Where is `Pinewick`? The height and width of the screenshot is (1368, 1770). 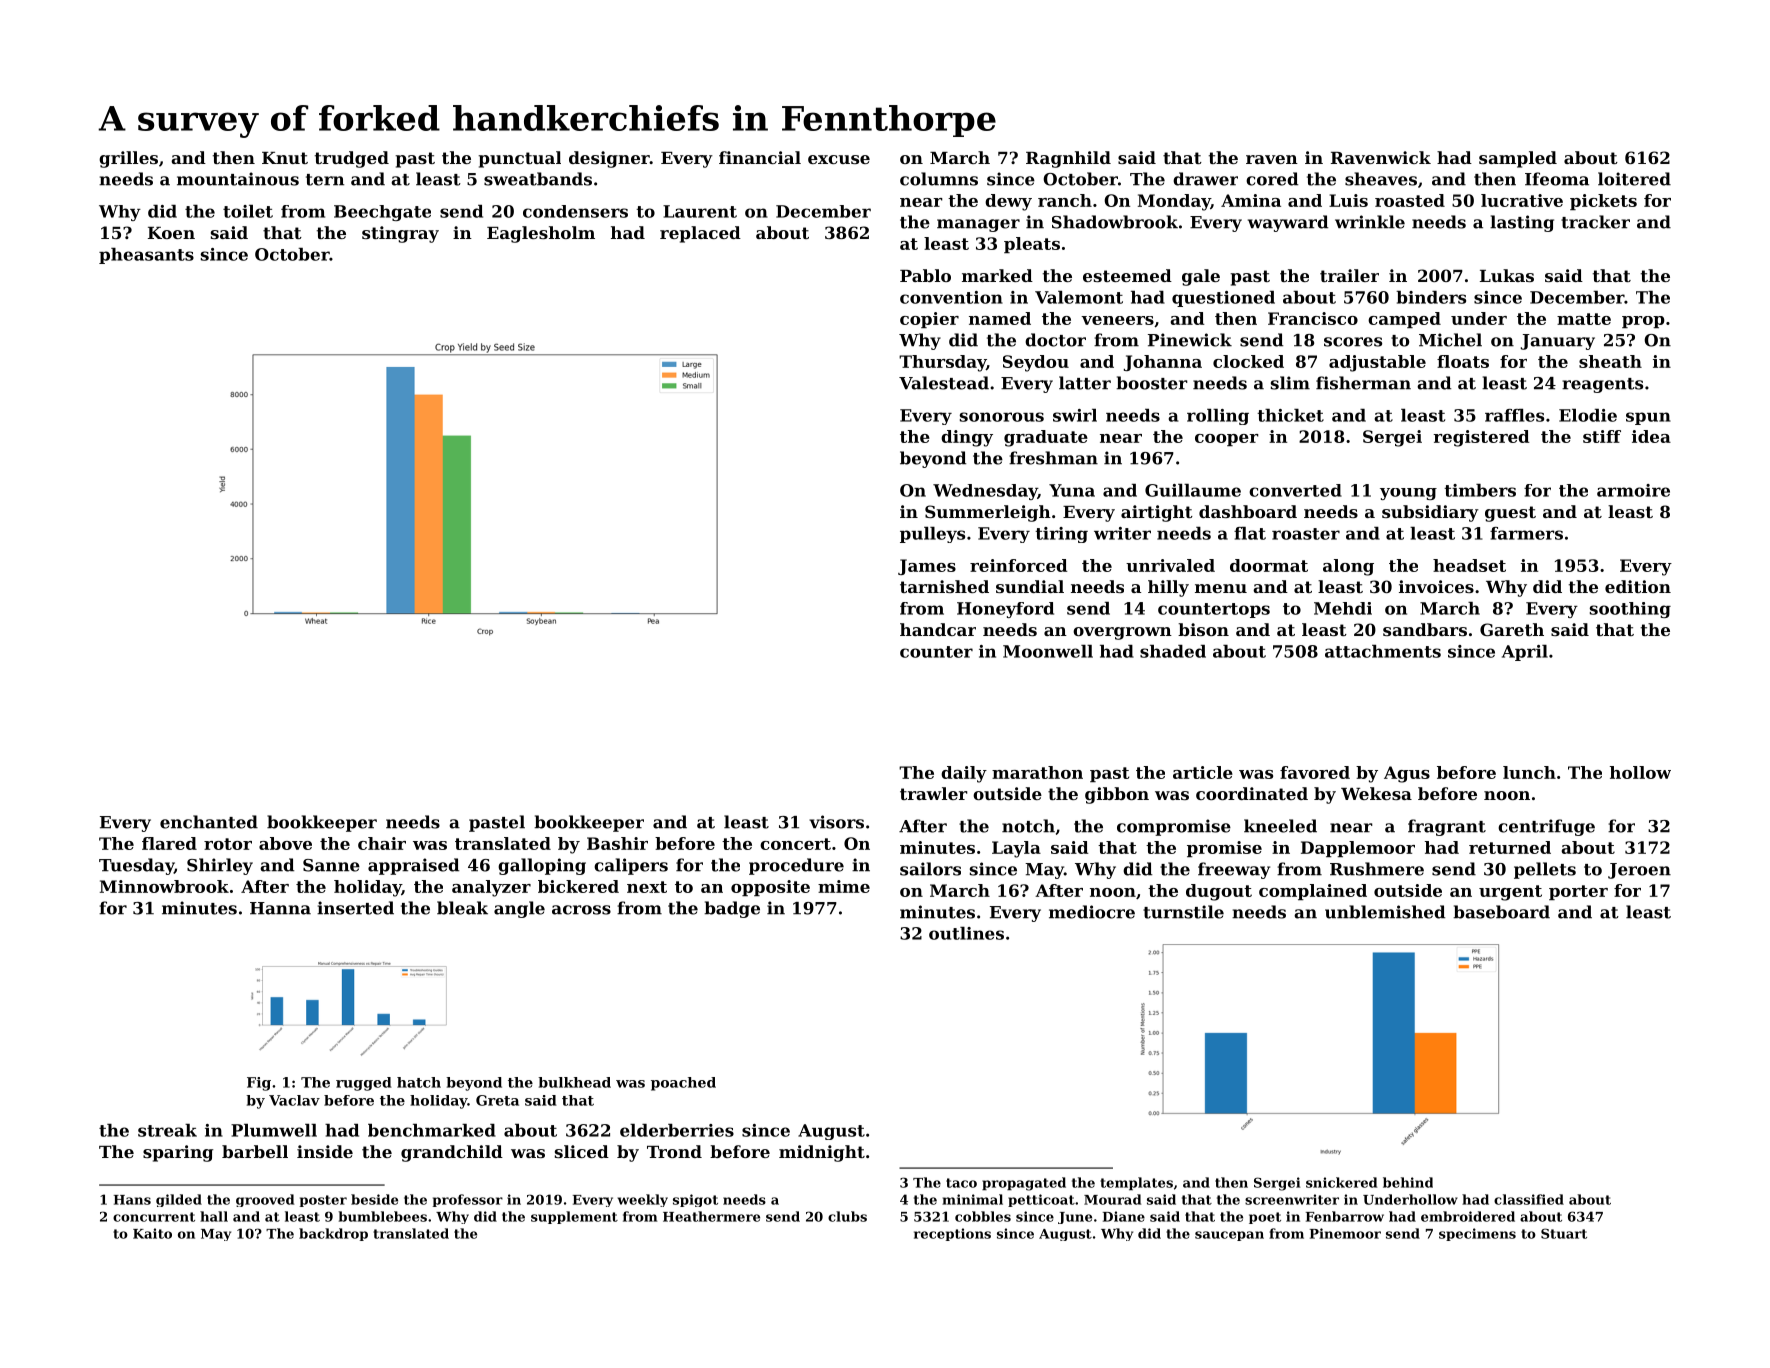
Pinewick is located at coordinates (1190, 340).
